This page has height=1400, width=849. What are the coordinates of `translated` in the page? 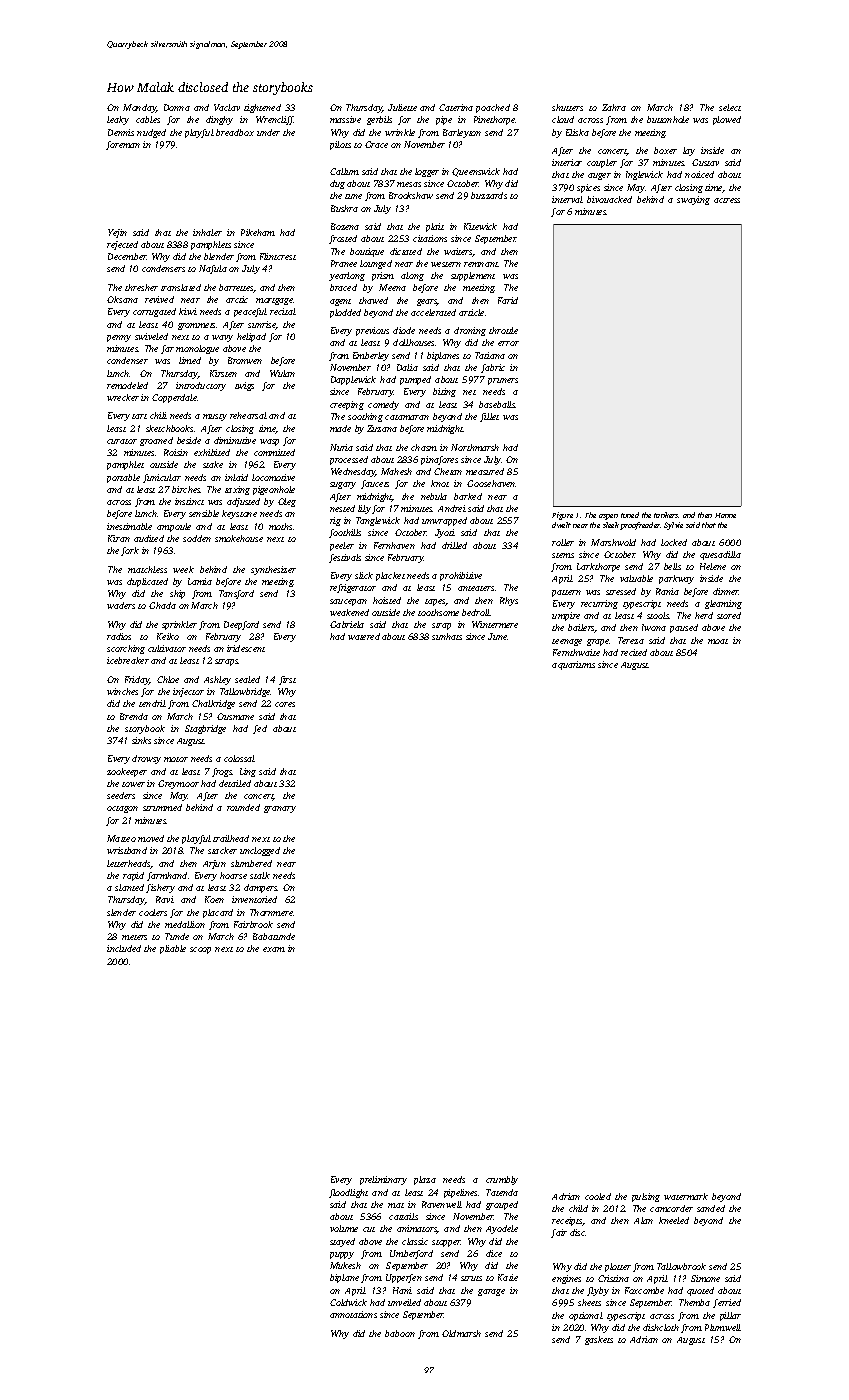 It's located at (181, 287).
